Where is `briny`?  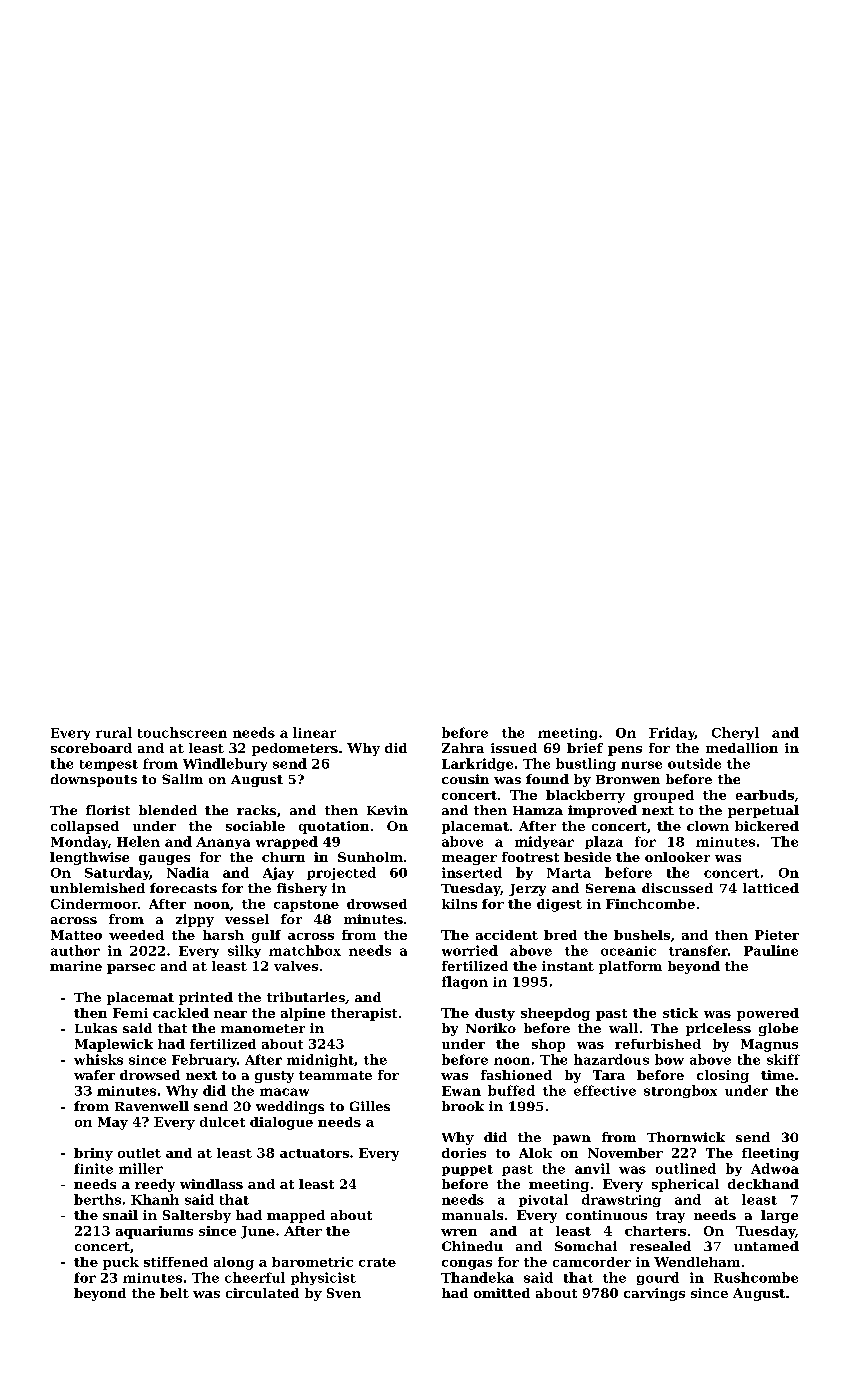
briny is located at coordinates (93, 1154).
